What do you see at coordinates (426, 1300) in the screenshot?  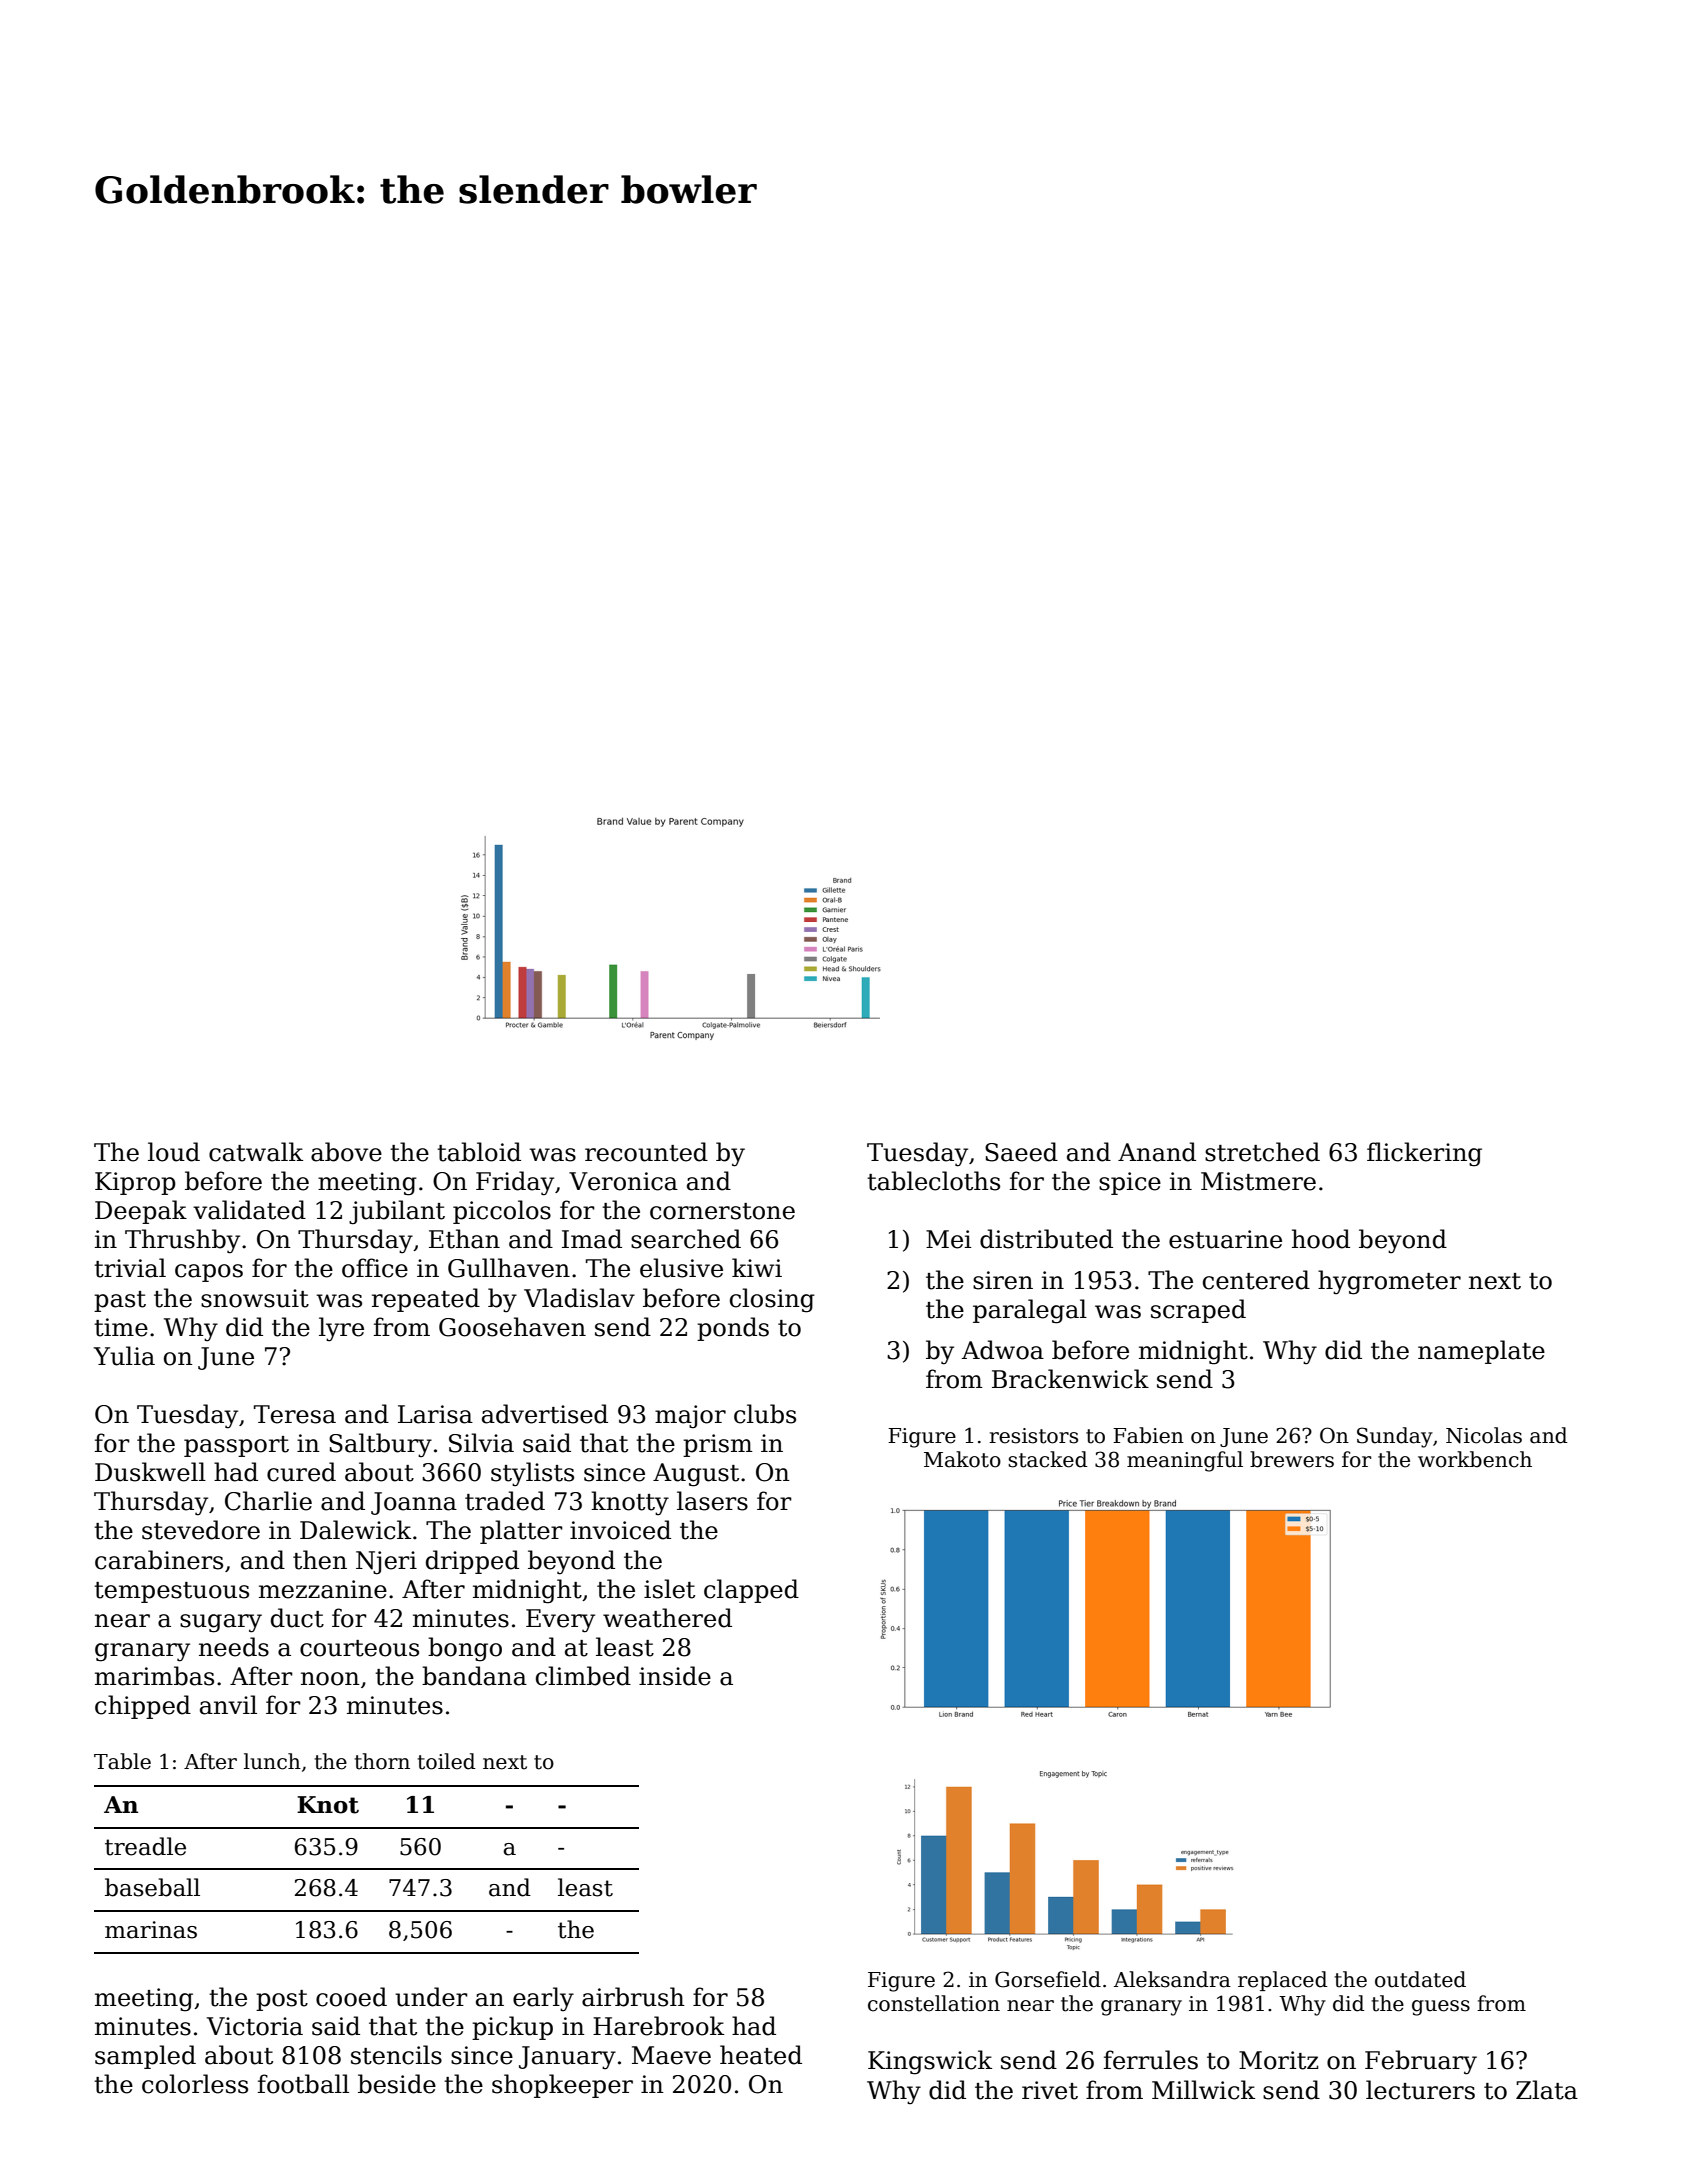 I see `repeated` at bounding box center [426, 1300].
